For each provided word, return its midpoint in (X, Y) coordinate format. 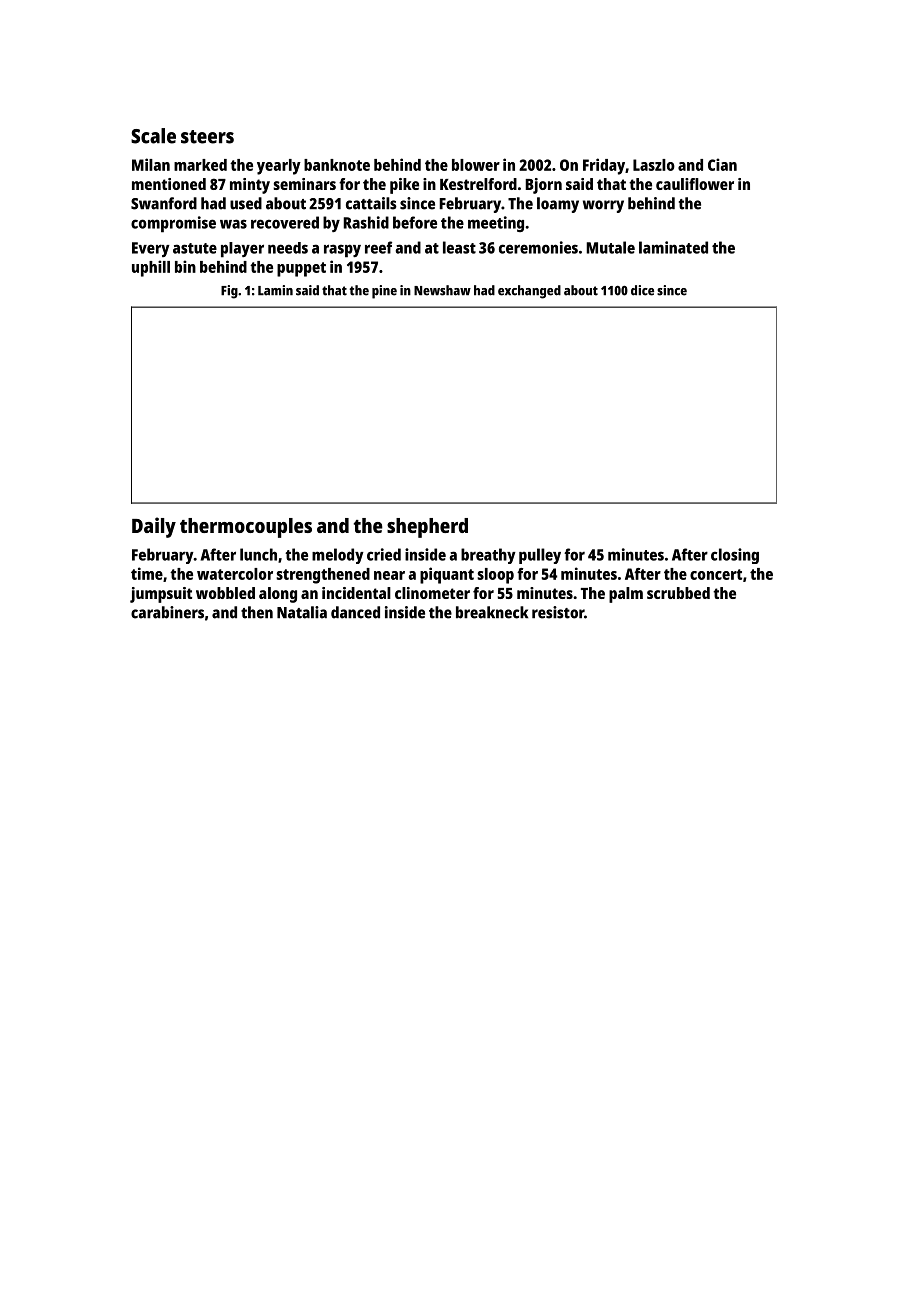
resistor (558, 612)
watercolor (235, 574)
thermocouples (246, 528)
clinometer (432, 593)
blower (476, 165)
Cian (722, 164)
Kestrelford (478, 184)
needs (288, 248)
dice (642, 290)
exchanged (529, 292)
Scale (153, 136)
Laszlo (654, 165)
